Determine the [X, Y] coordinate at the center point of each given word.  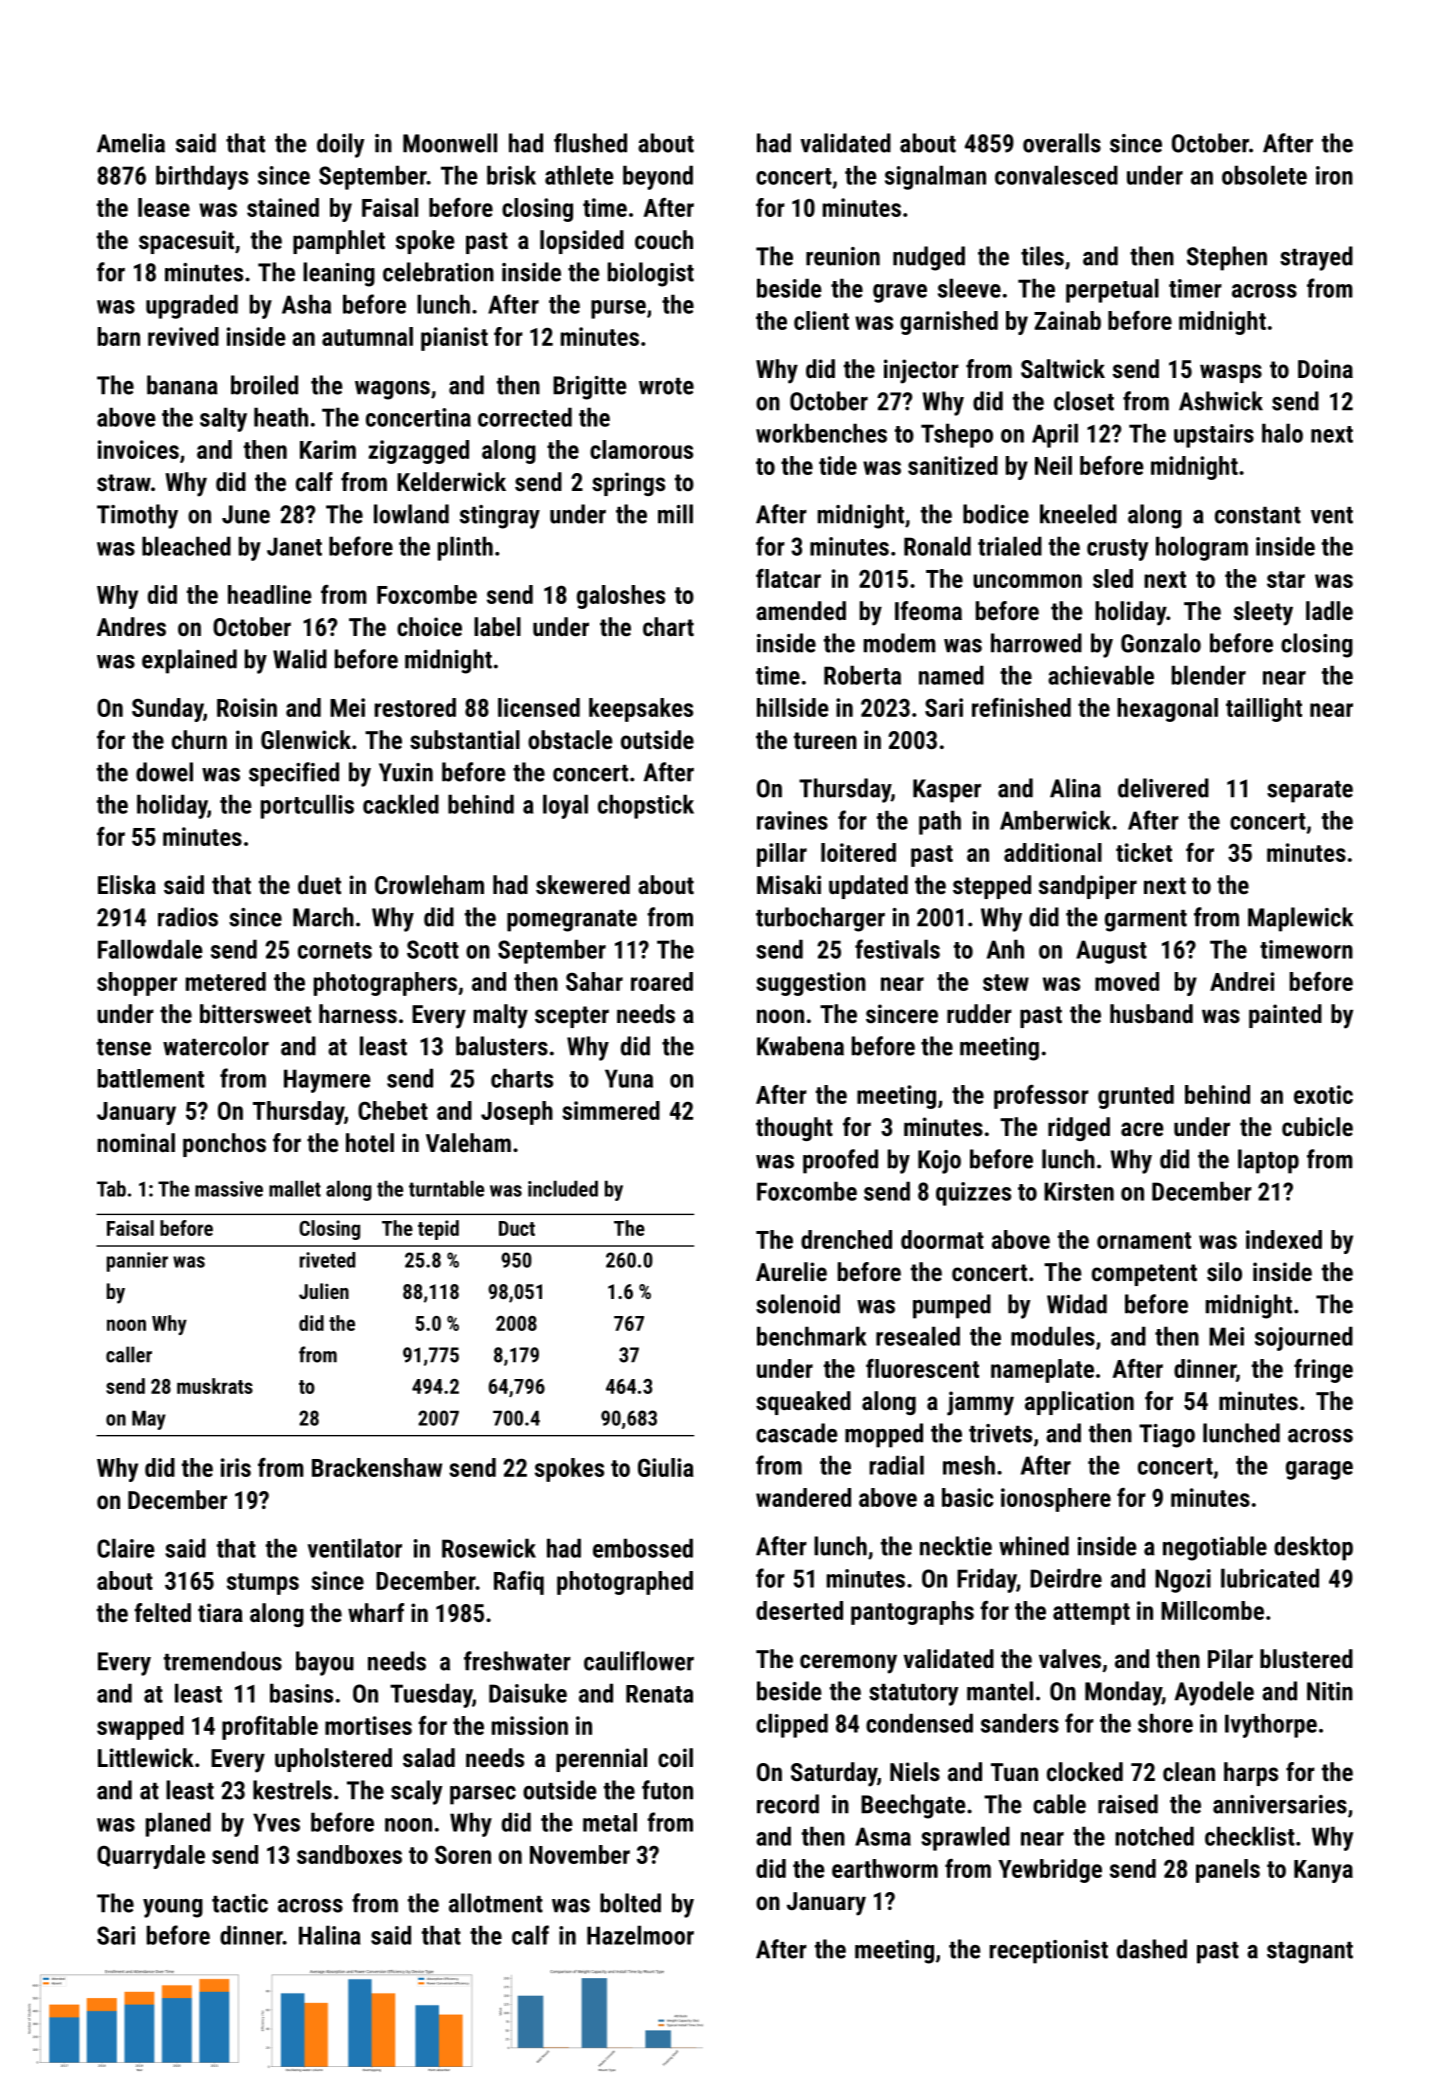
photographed [625, 1583]
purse [618, 309]
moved [1127, 981]
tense [124, 1047]
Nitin [1330, 1691]
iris [236, 1467]
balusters [502, 1046]
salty [223, 419]
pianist [454, 339]
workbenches [821, 433]
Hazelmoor [640, 1935]
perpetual [1112, 290]
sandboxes [349, 1854]
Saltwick [1063, 368]
